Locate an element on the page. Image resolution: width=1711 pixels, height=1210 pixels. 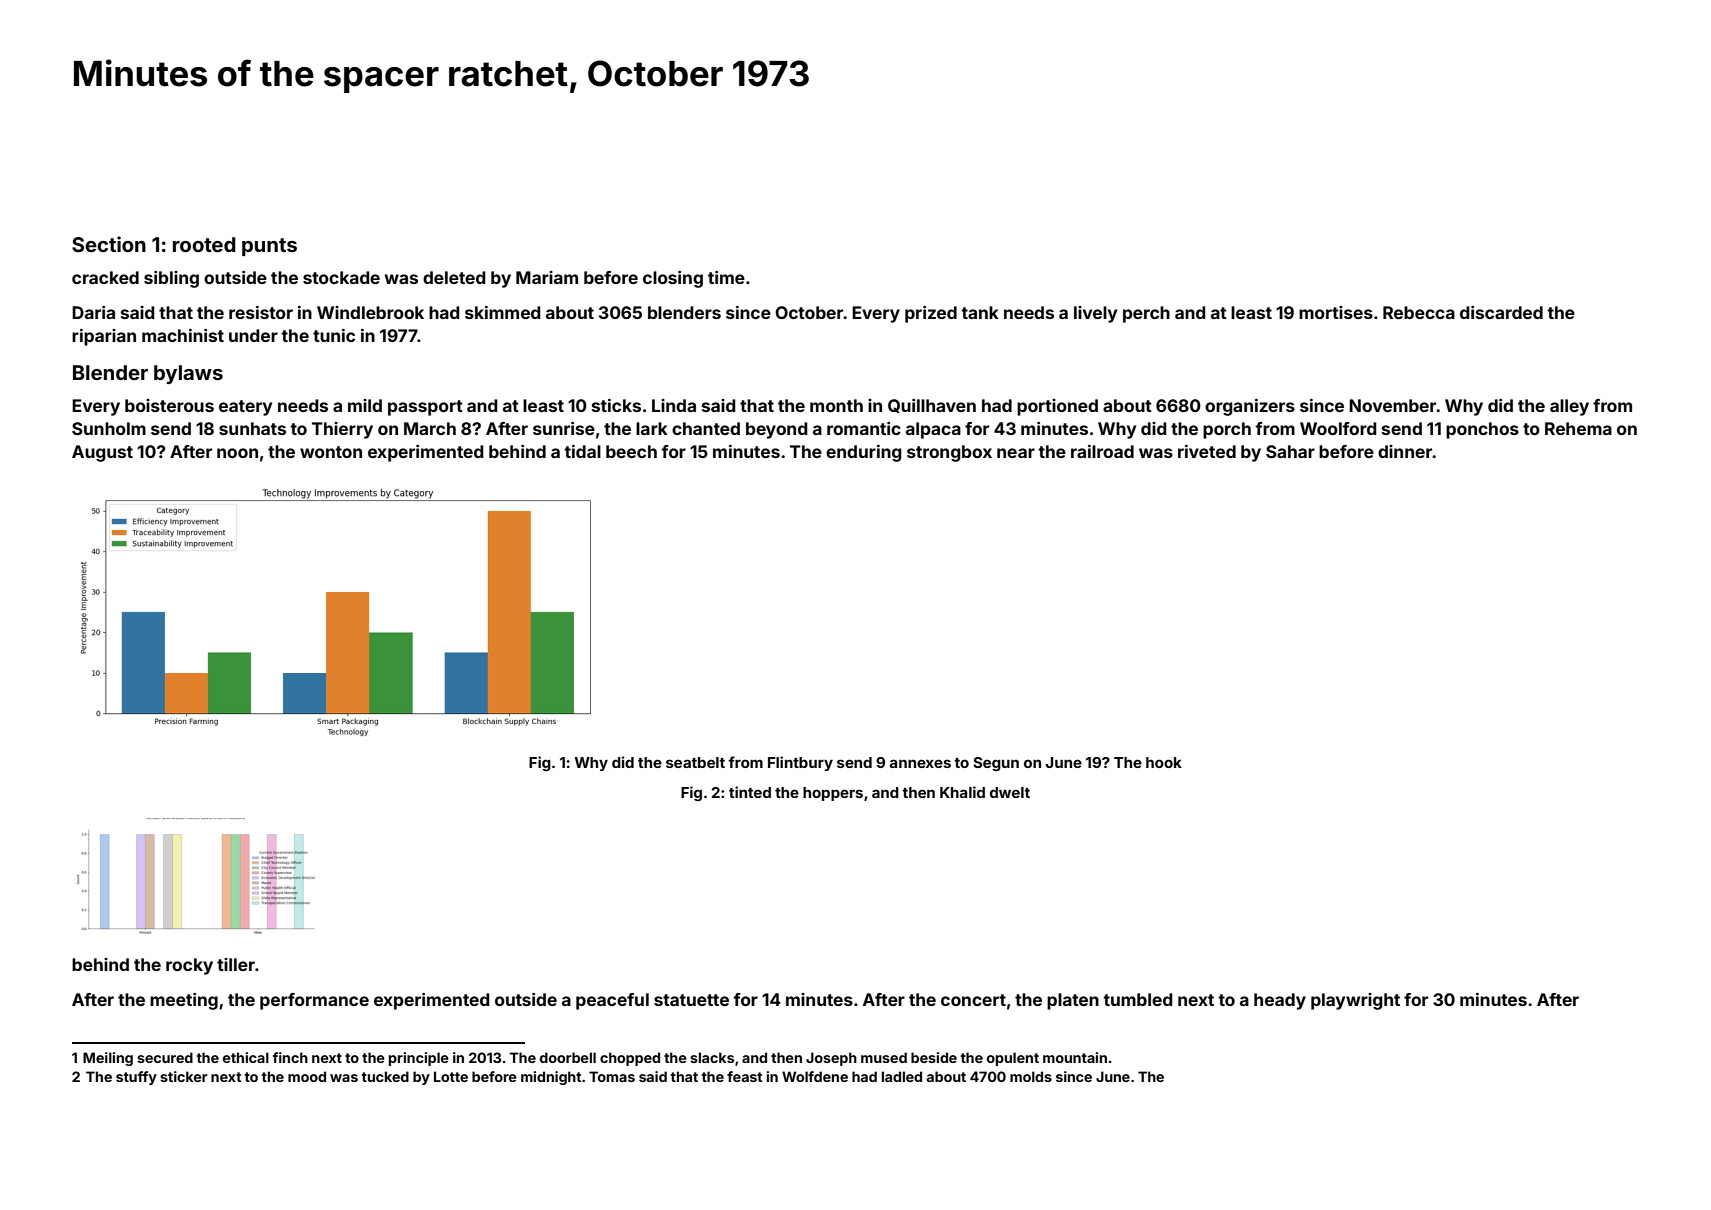
hook is located at coordinates (1164, 762).
